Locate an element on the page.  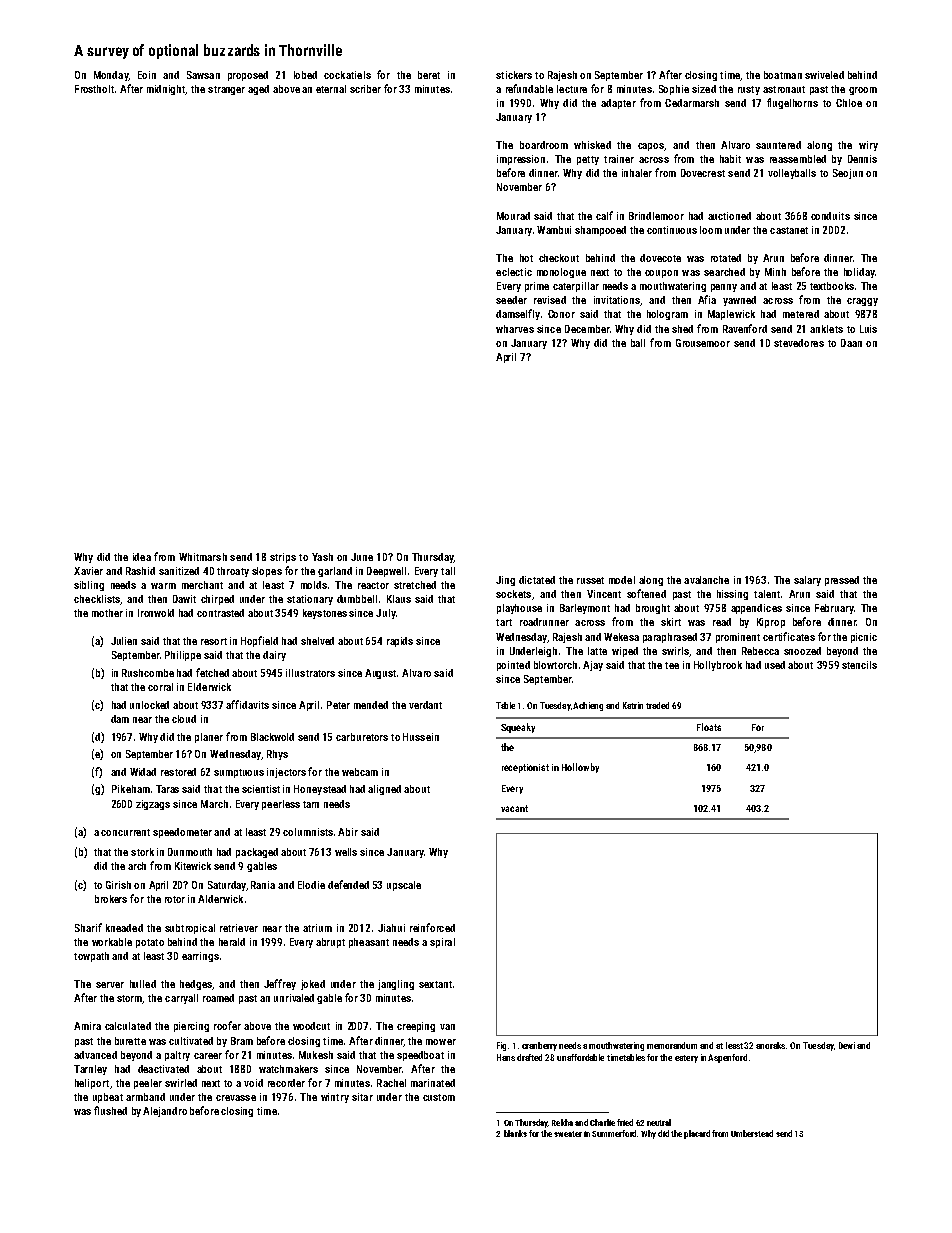
scriber is located at coordinates (365, 89).
